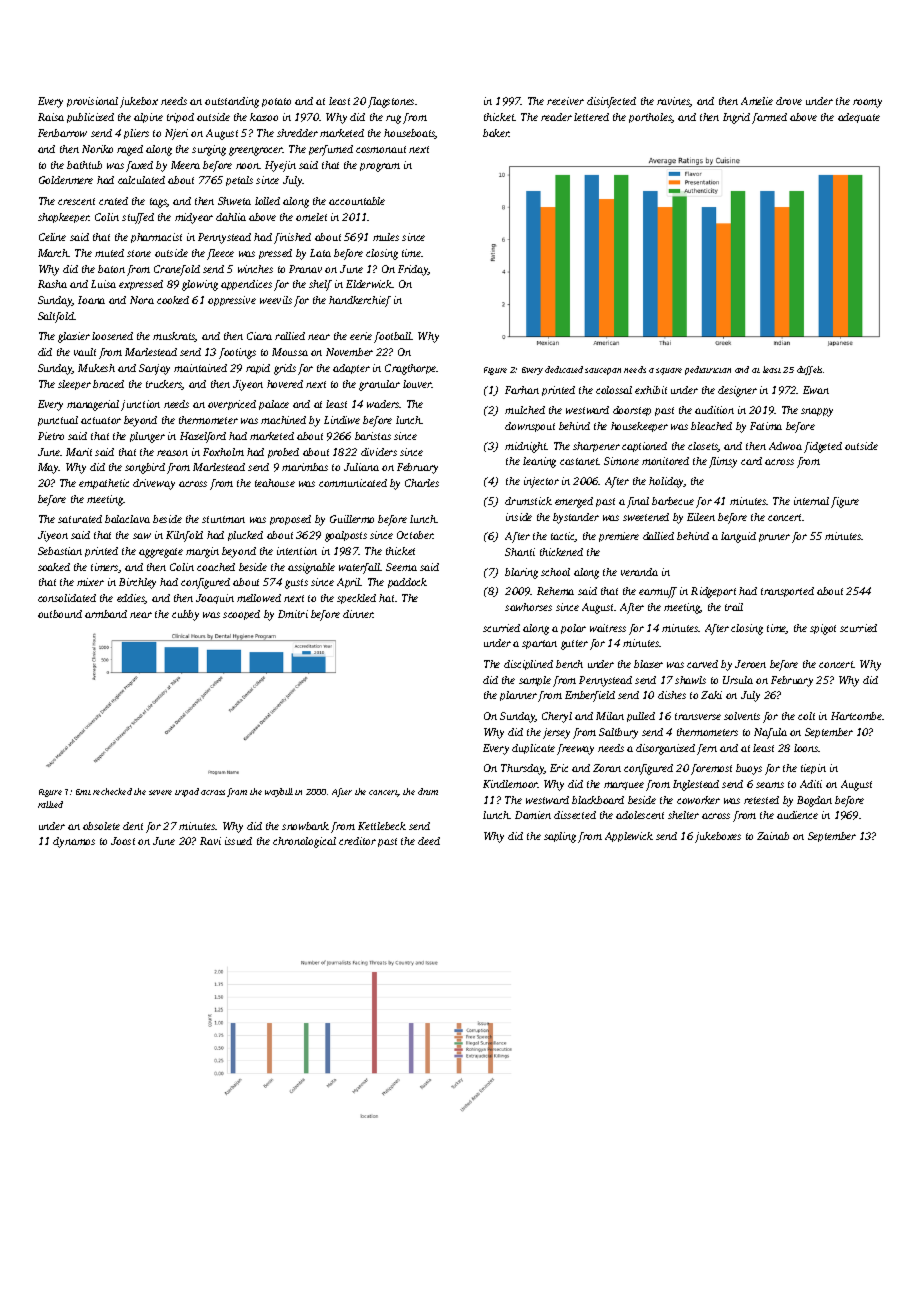 This page has width=924, height=1308. What do you see at coordinates (429, 841) in the page?
I see `deed` at bounding box center [429, 841].
